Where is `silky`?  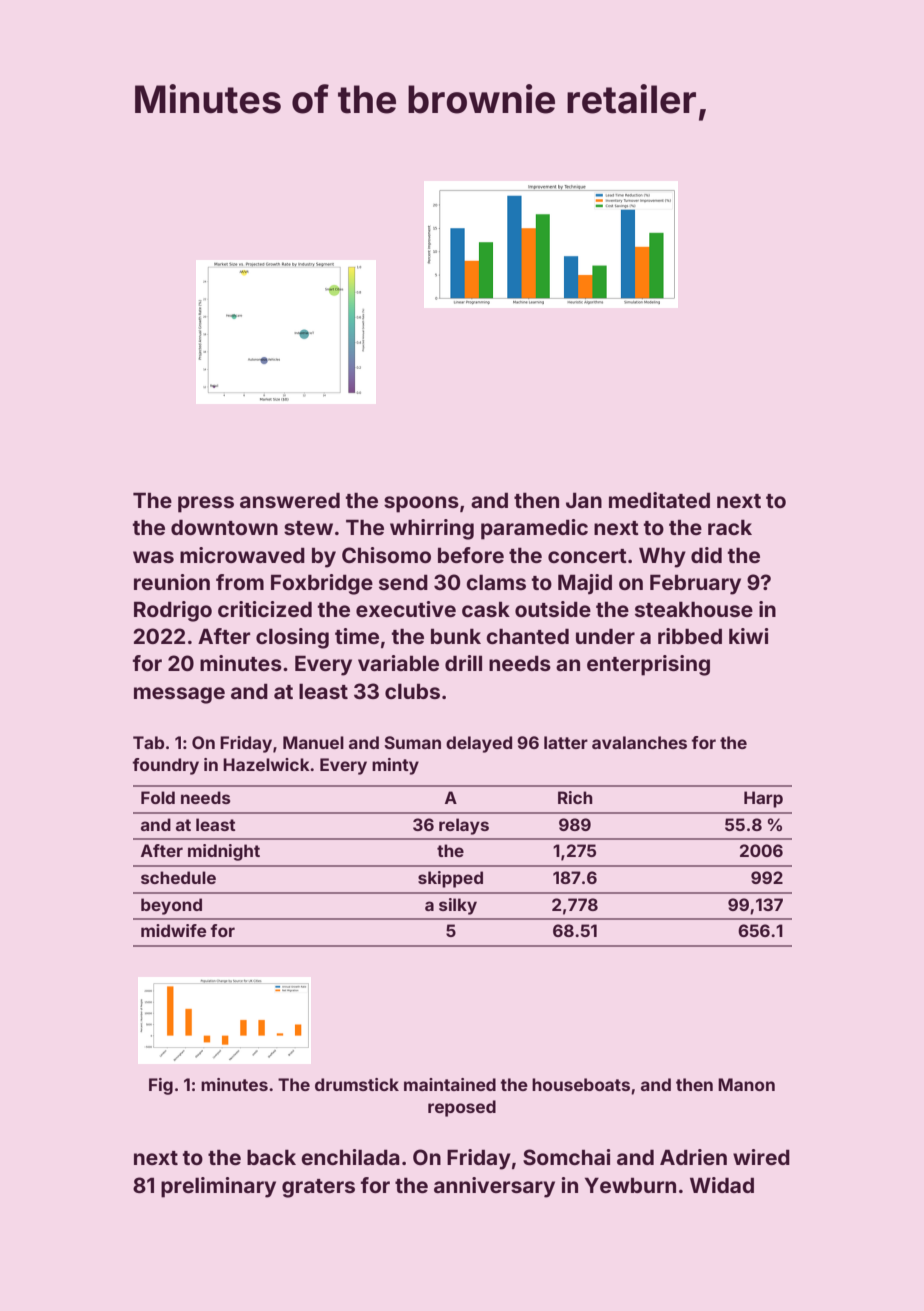
silky is located at coordinates (458, 906).
